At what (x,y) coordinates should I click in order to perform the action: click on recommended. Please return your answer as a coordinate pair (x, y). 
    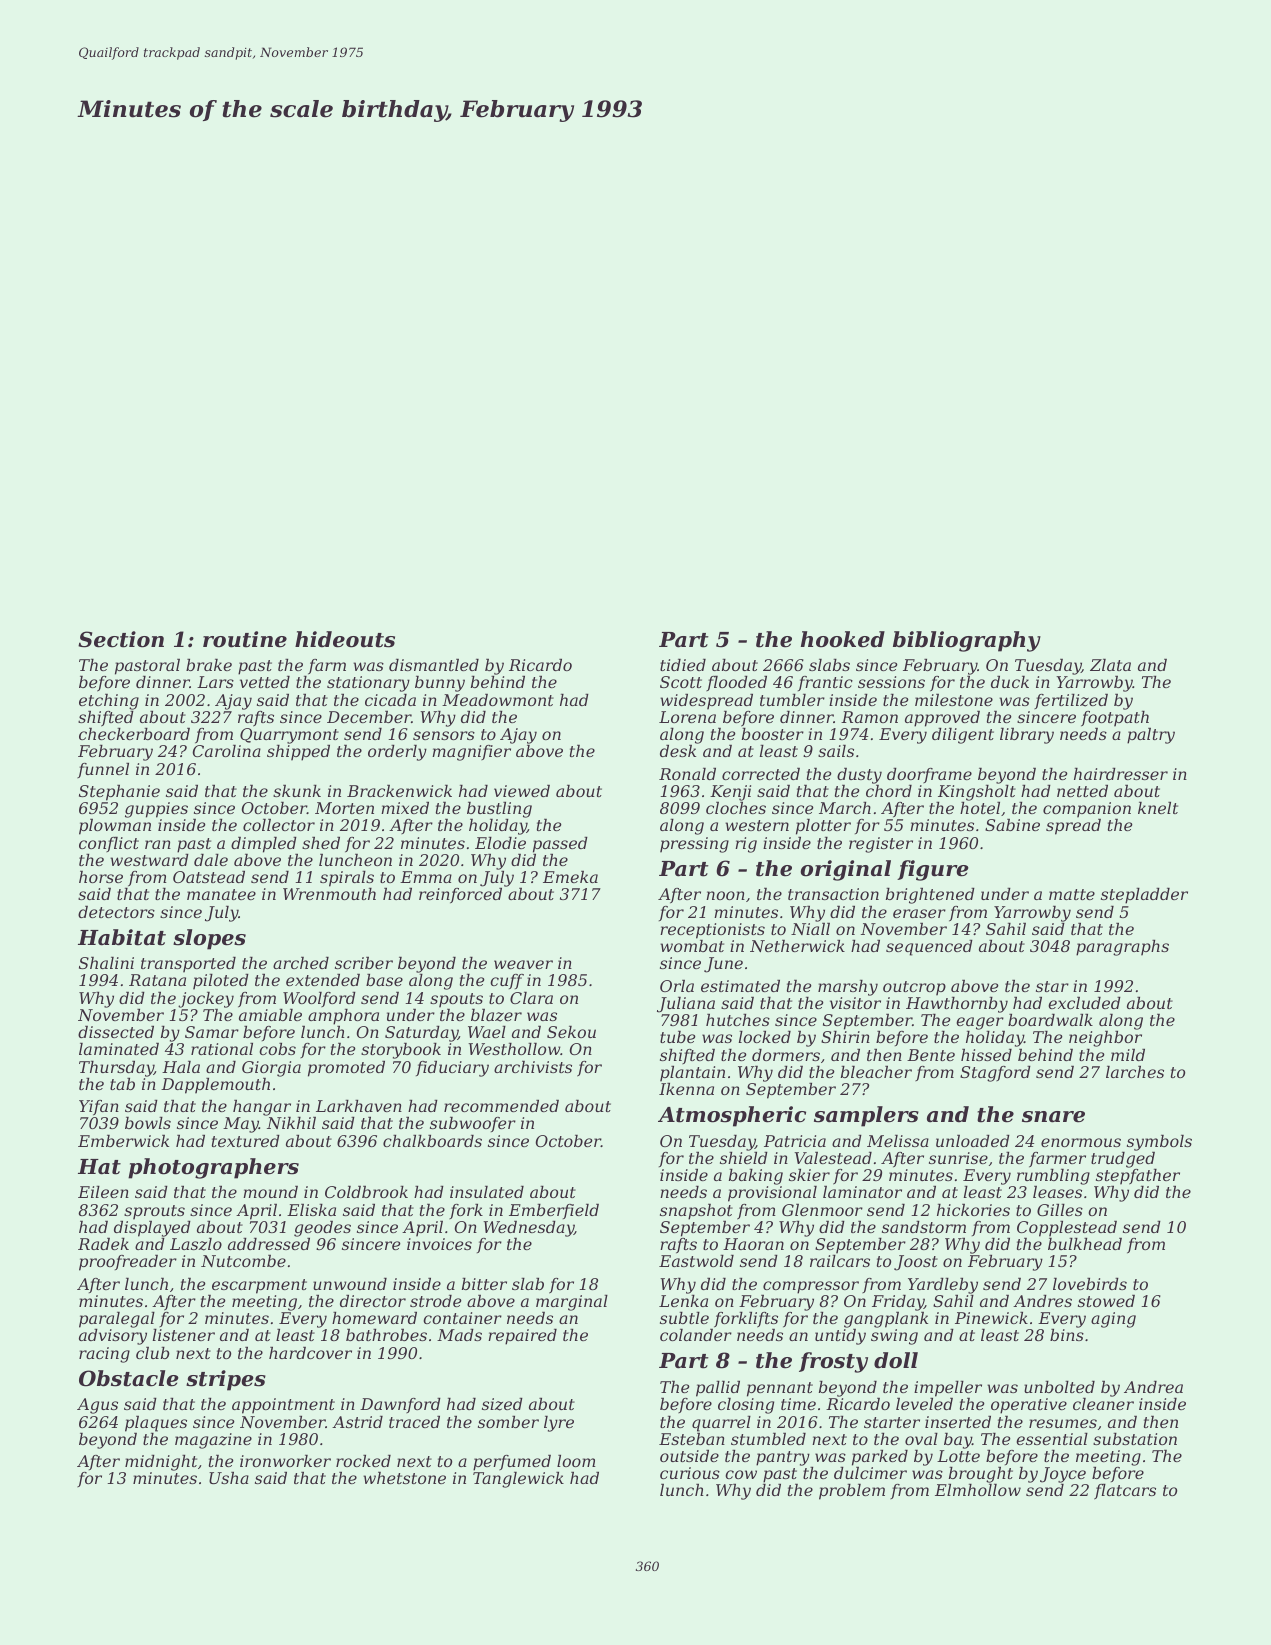
    Looking at the image, I should click on (501, 1106).
